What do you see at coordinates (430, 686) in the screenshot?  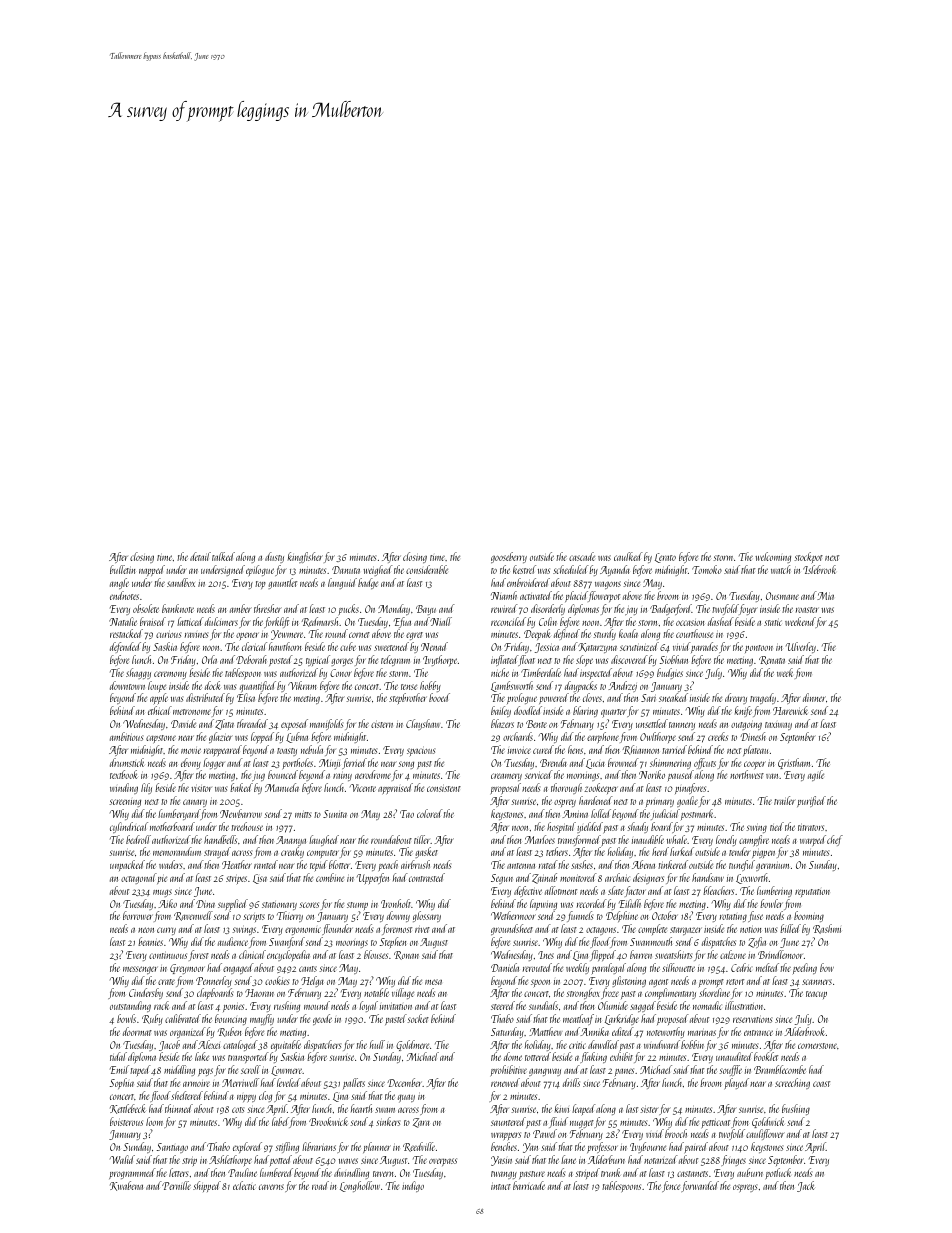 I see `hobby` at bounding box center [430, 686].
